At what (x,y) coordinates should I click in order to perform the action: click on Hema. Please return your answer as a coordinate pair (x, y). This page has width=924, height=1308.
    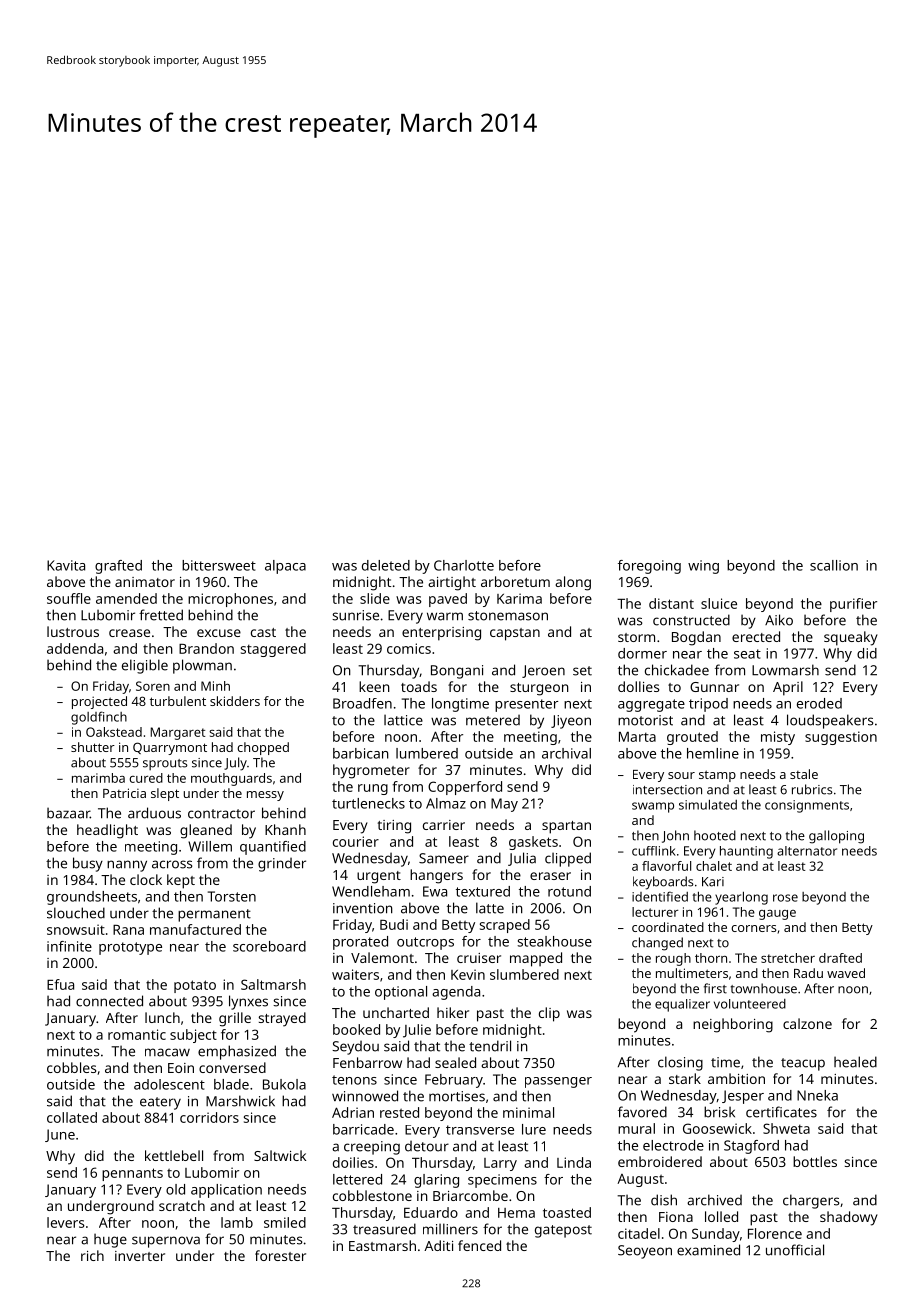
    Looking at the image, I should click on (516, 1213).
